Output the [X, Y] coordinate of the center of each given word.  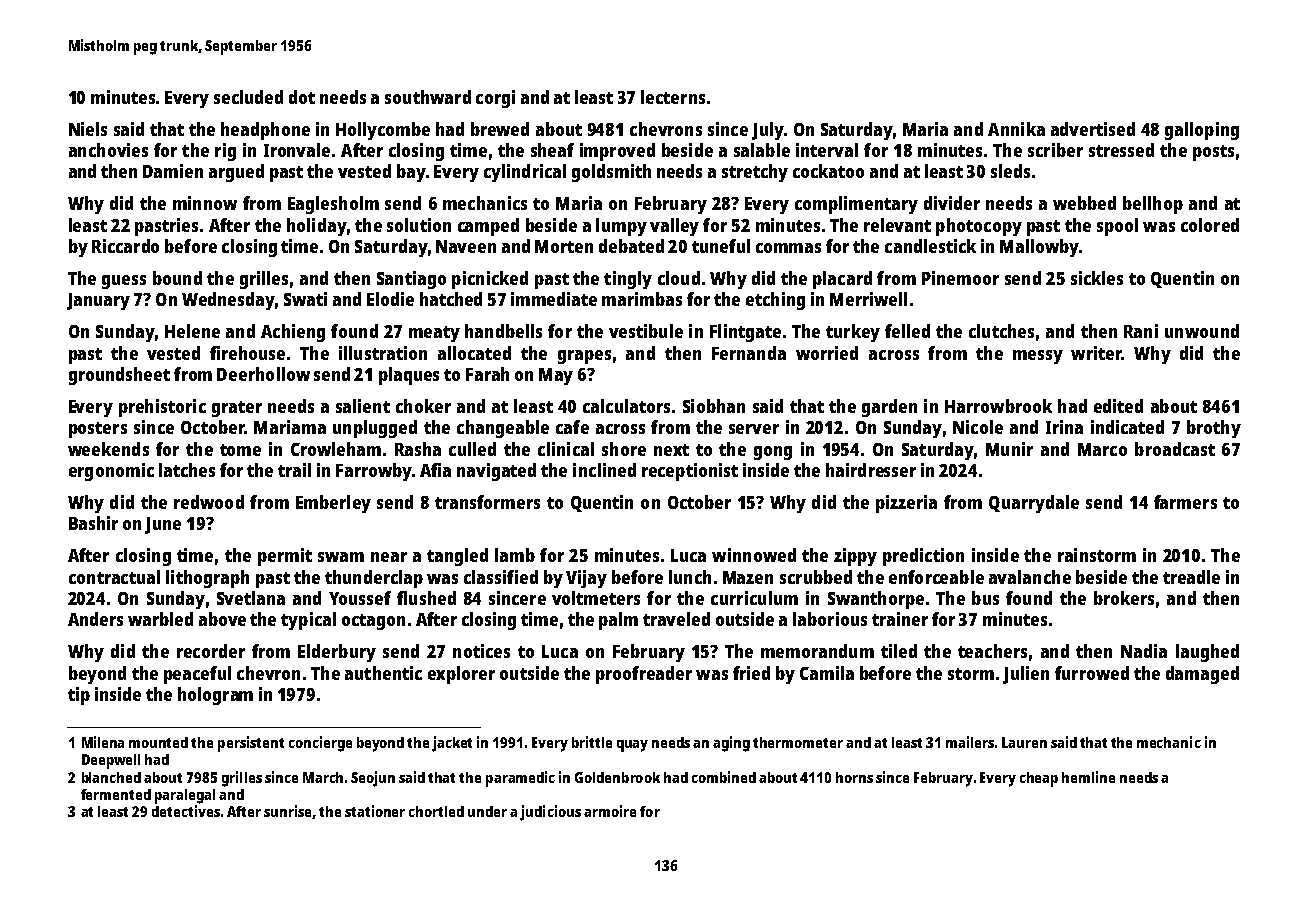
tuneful [721, 246]
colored [1210, 225]
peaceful [197, 675]
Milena [103, 742]
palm [618, 621]
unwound [1202, 331]
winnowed [754, 555]
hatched [451, 299]
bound [177, 278]
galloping [1202, 131]
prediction [923, 557]
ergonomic [111, 472]
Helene [192, 331]
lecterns [673, 97]
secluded [248, 97]
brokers [1124, 598]
